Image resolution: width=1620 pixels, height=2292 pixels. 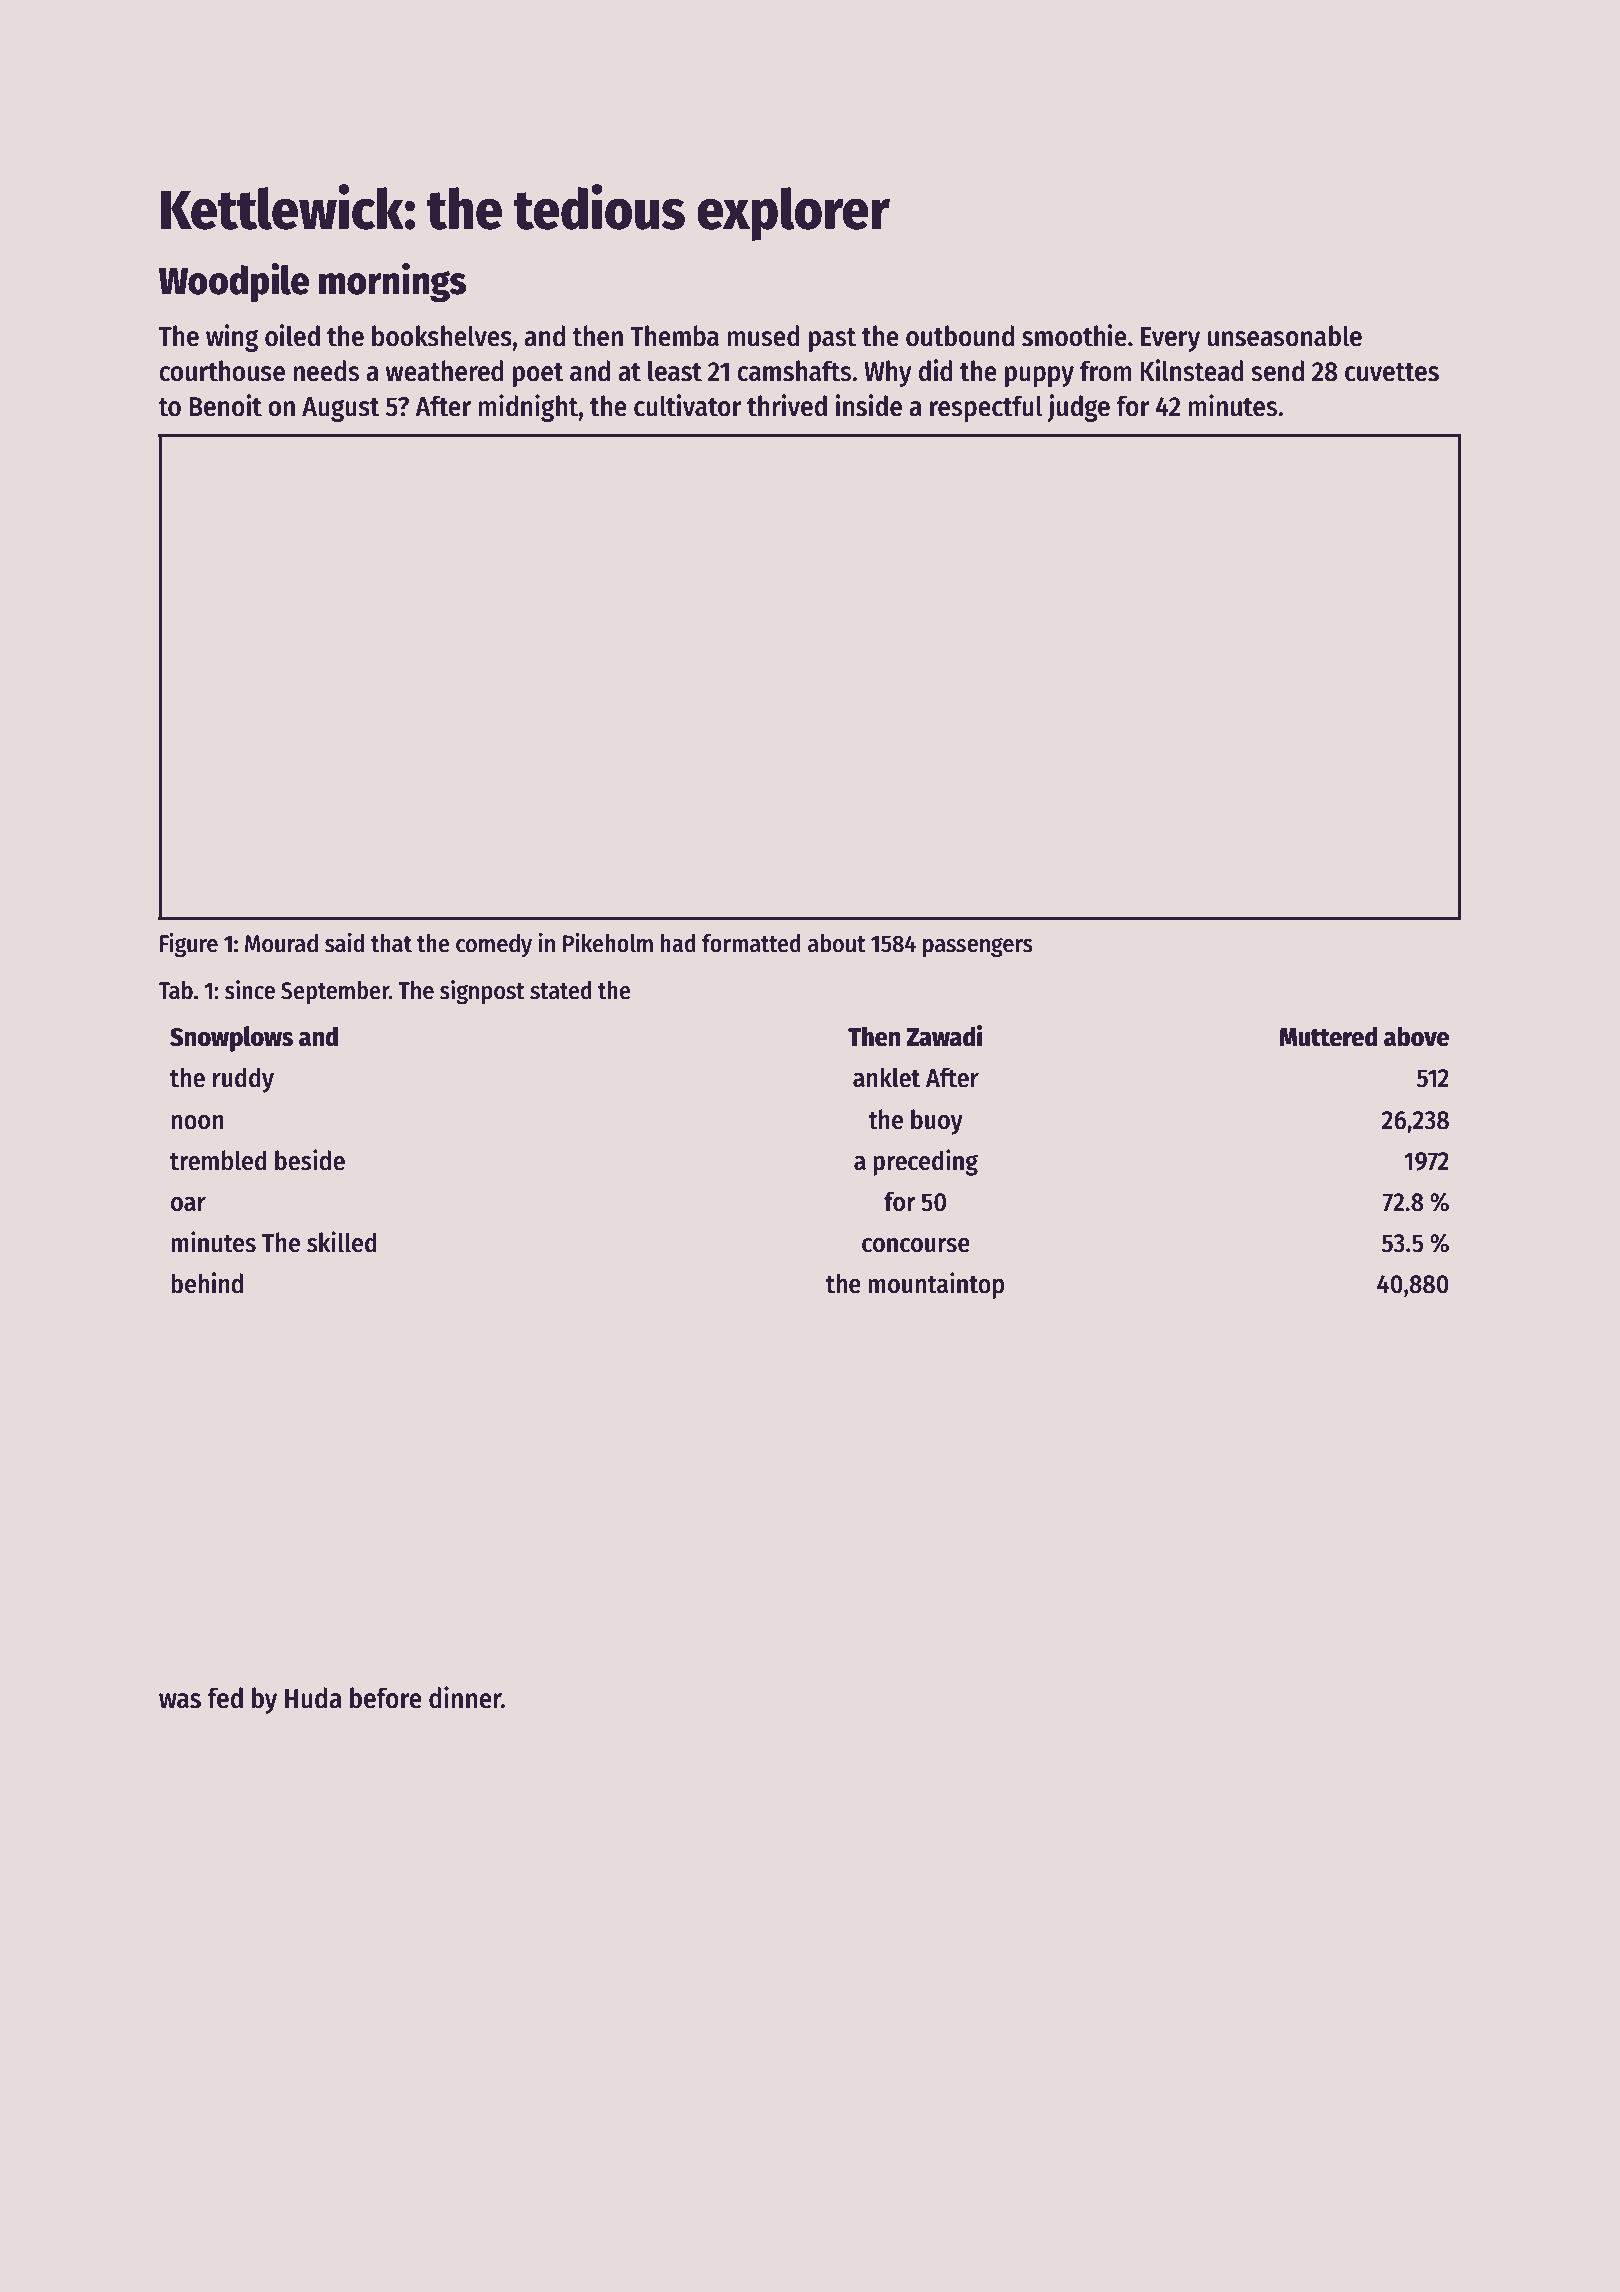 What do you see at coordinates (794, 371) in the screenshot?
I see `camshafts` at bounding box center [794, 371].
